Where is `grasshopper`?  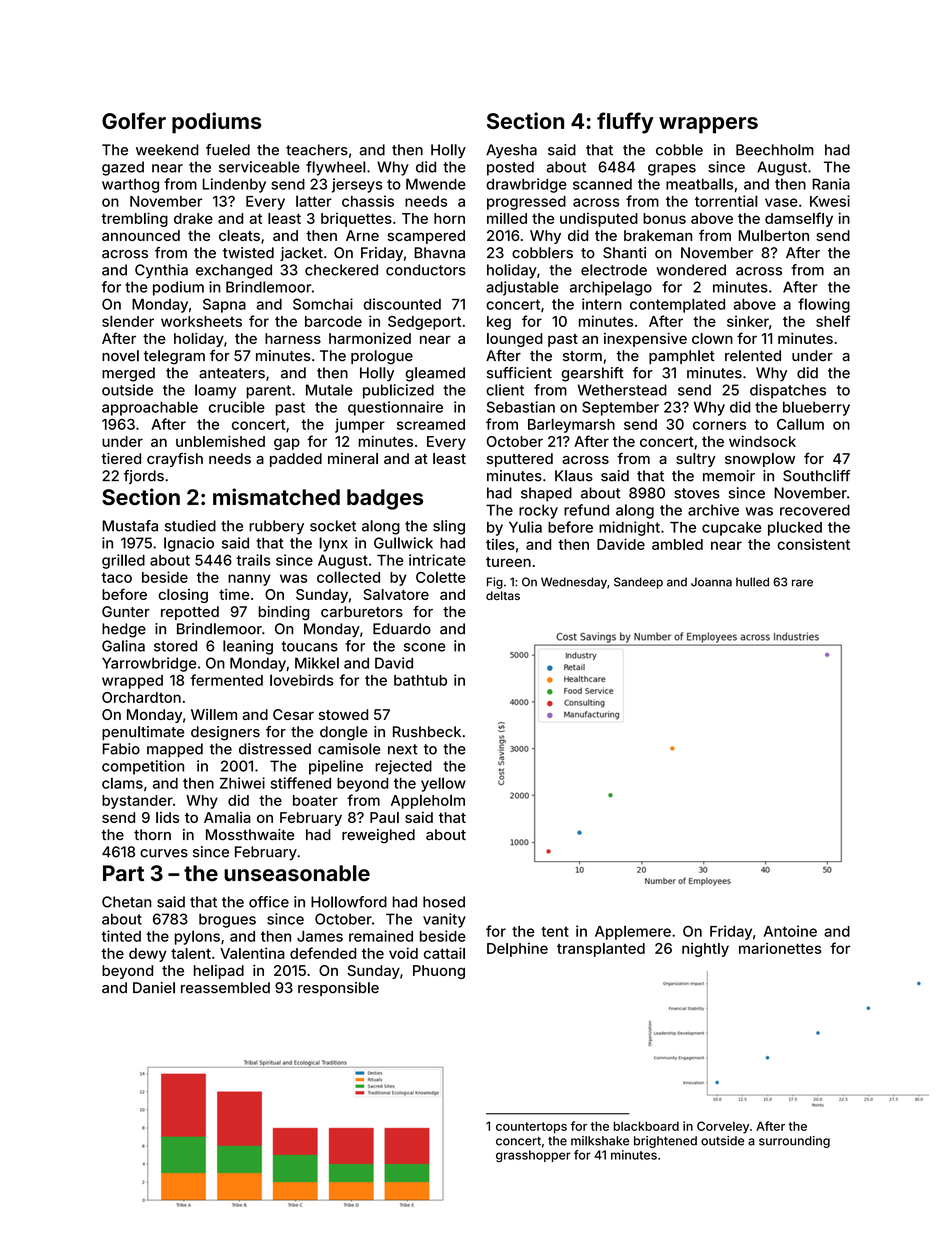 grasshopper is located at coordinates (533, 1156).
